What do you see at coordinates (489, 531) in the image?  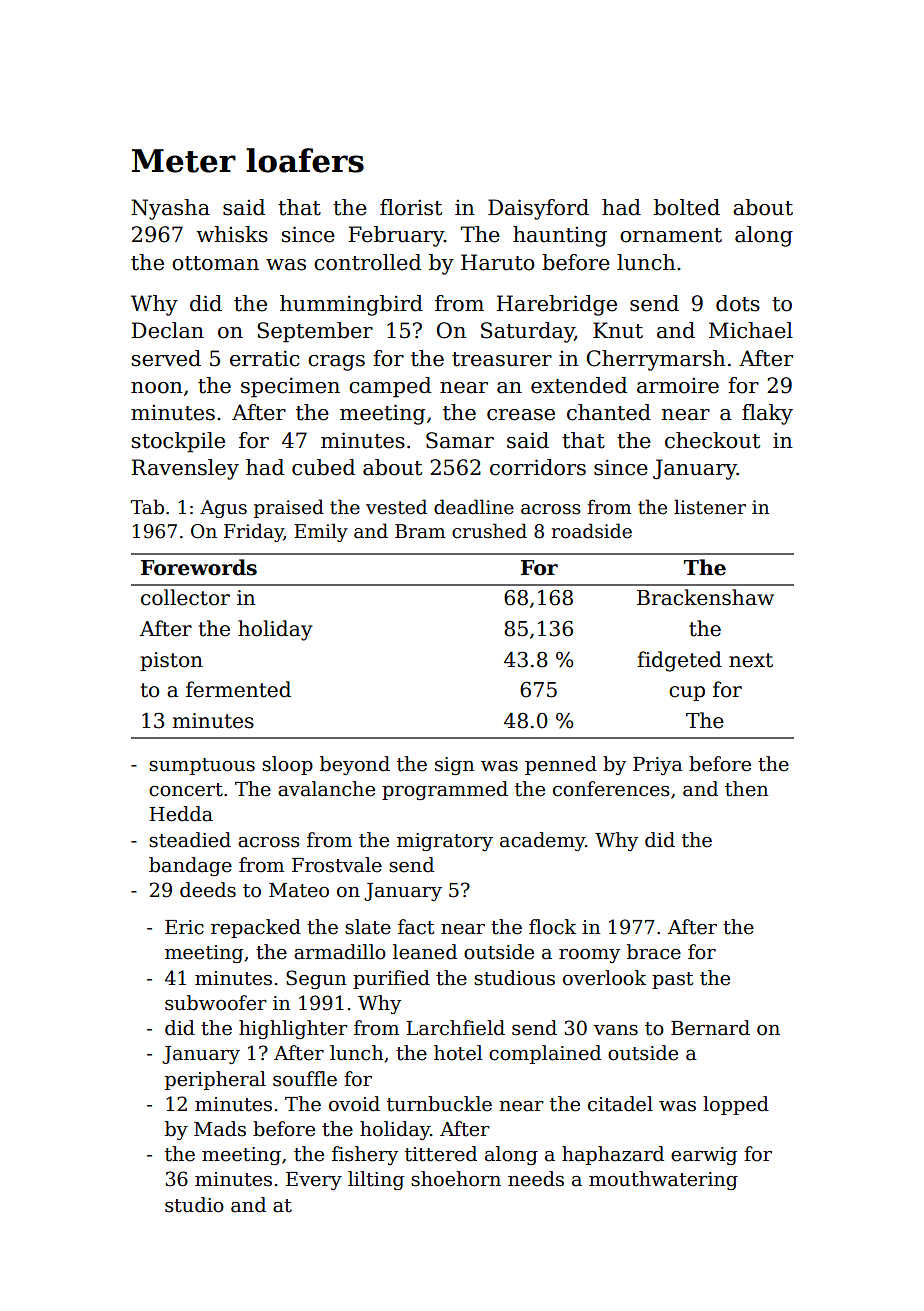 I see `crushed` at bounding box center [489, 531].
